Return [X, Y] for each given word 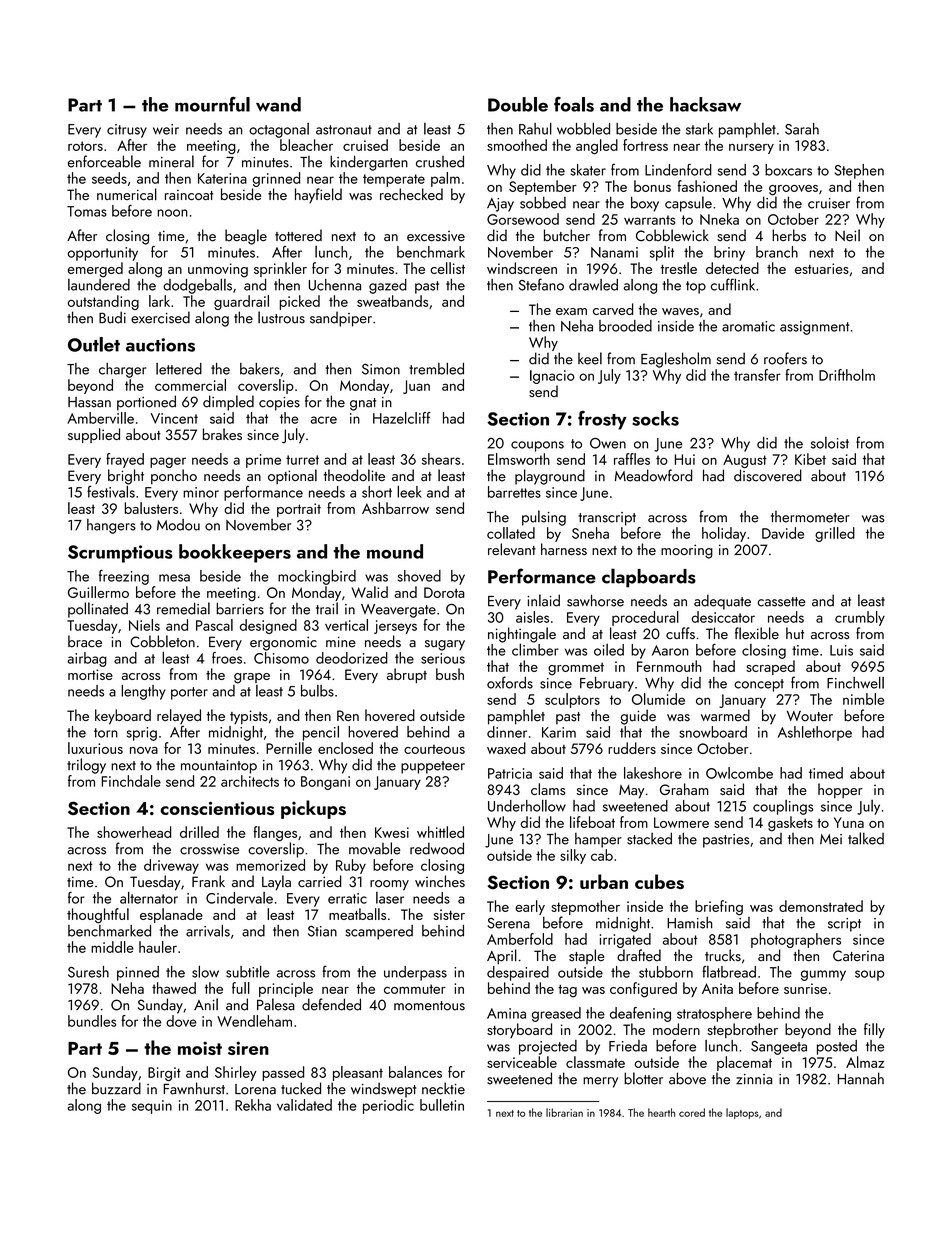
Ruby [351, 866]
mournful [212, 104]
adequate [722, 602]
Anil [206, 1004]
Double [518, 104]
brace [85, 641]
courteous [434, 749]
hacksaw [705, 104]
